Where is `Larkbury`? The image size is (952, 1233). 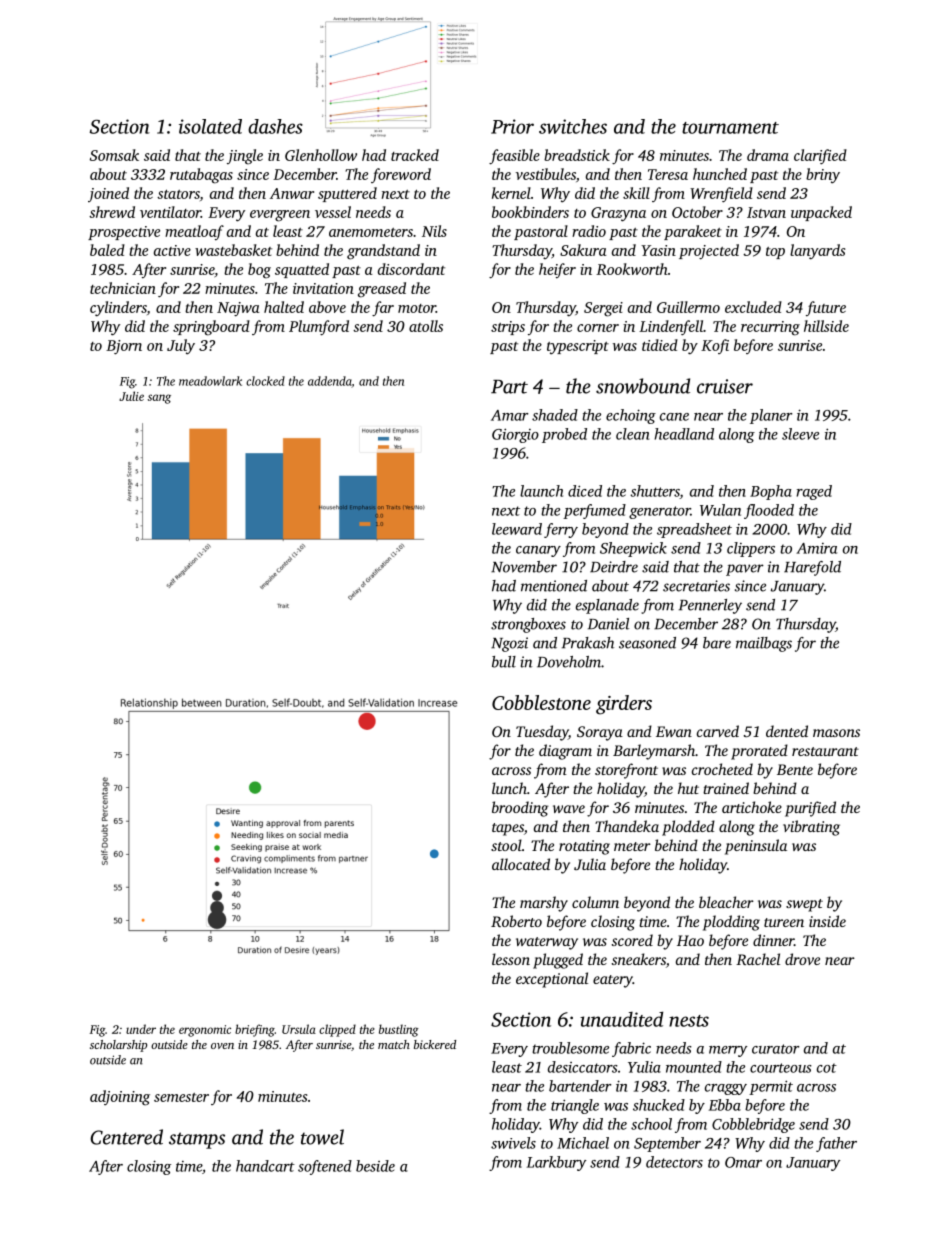 Larkbury is located at coordinates (556, 1163).
